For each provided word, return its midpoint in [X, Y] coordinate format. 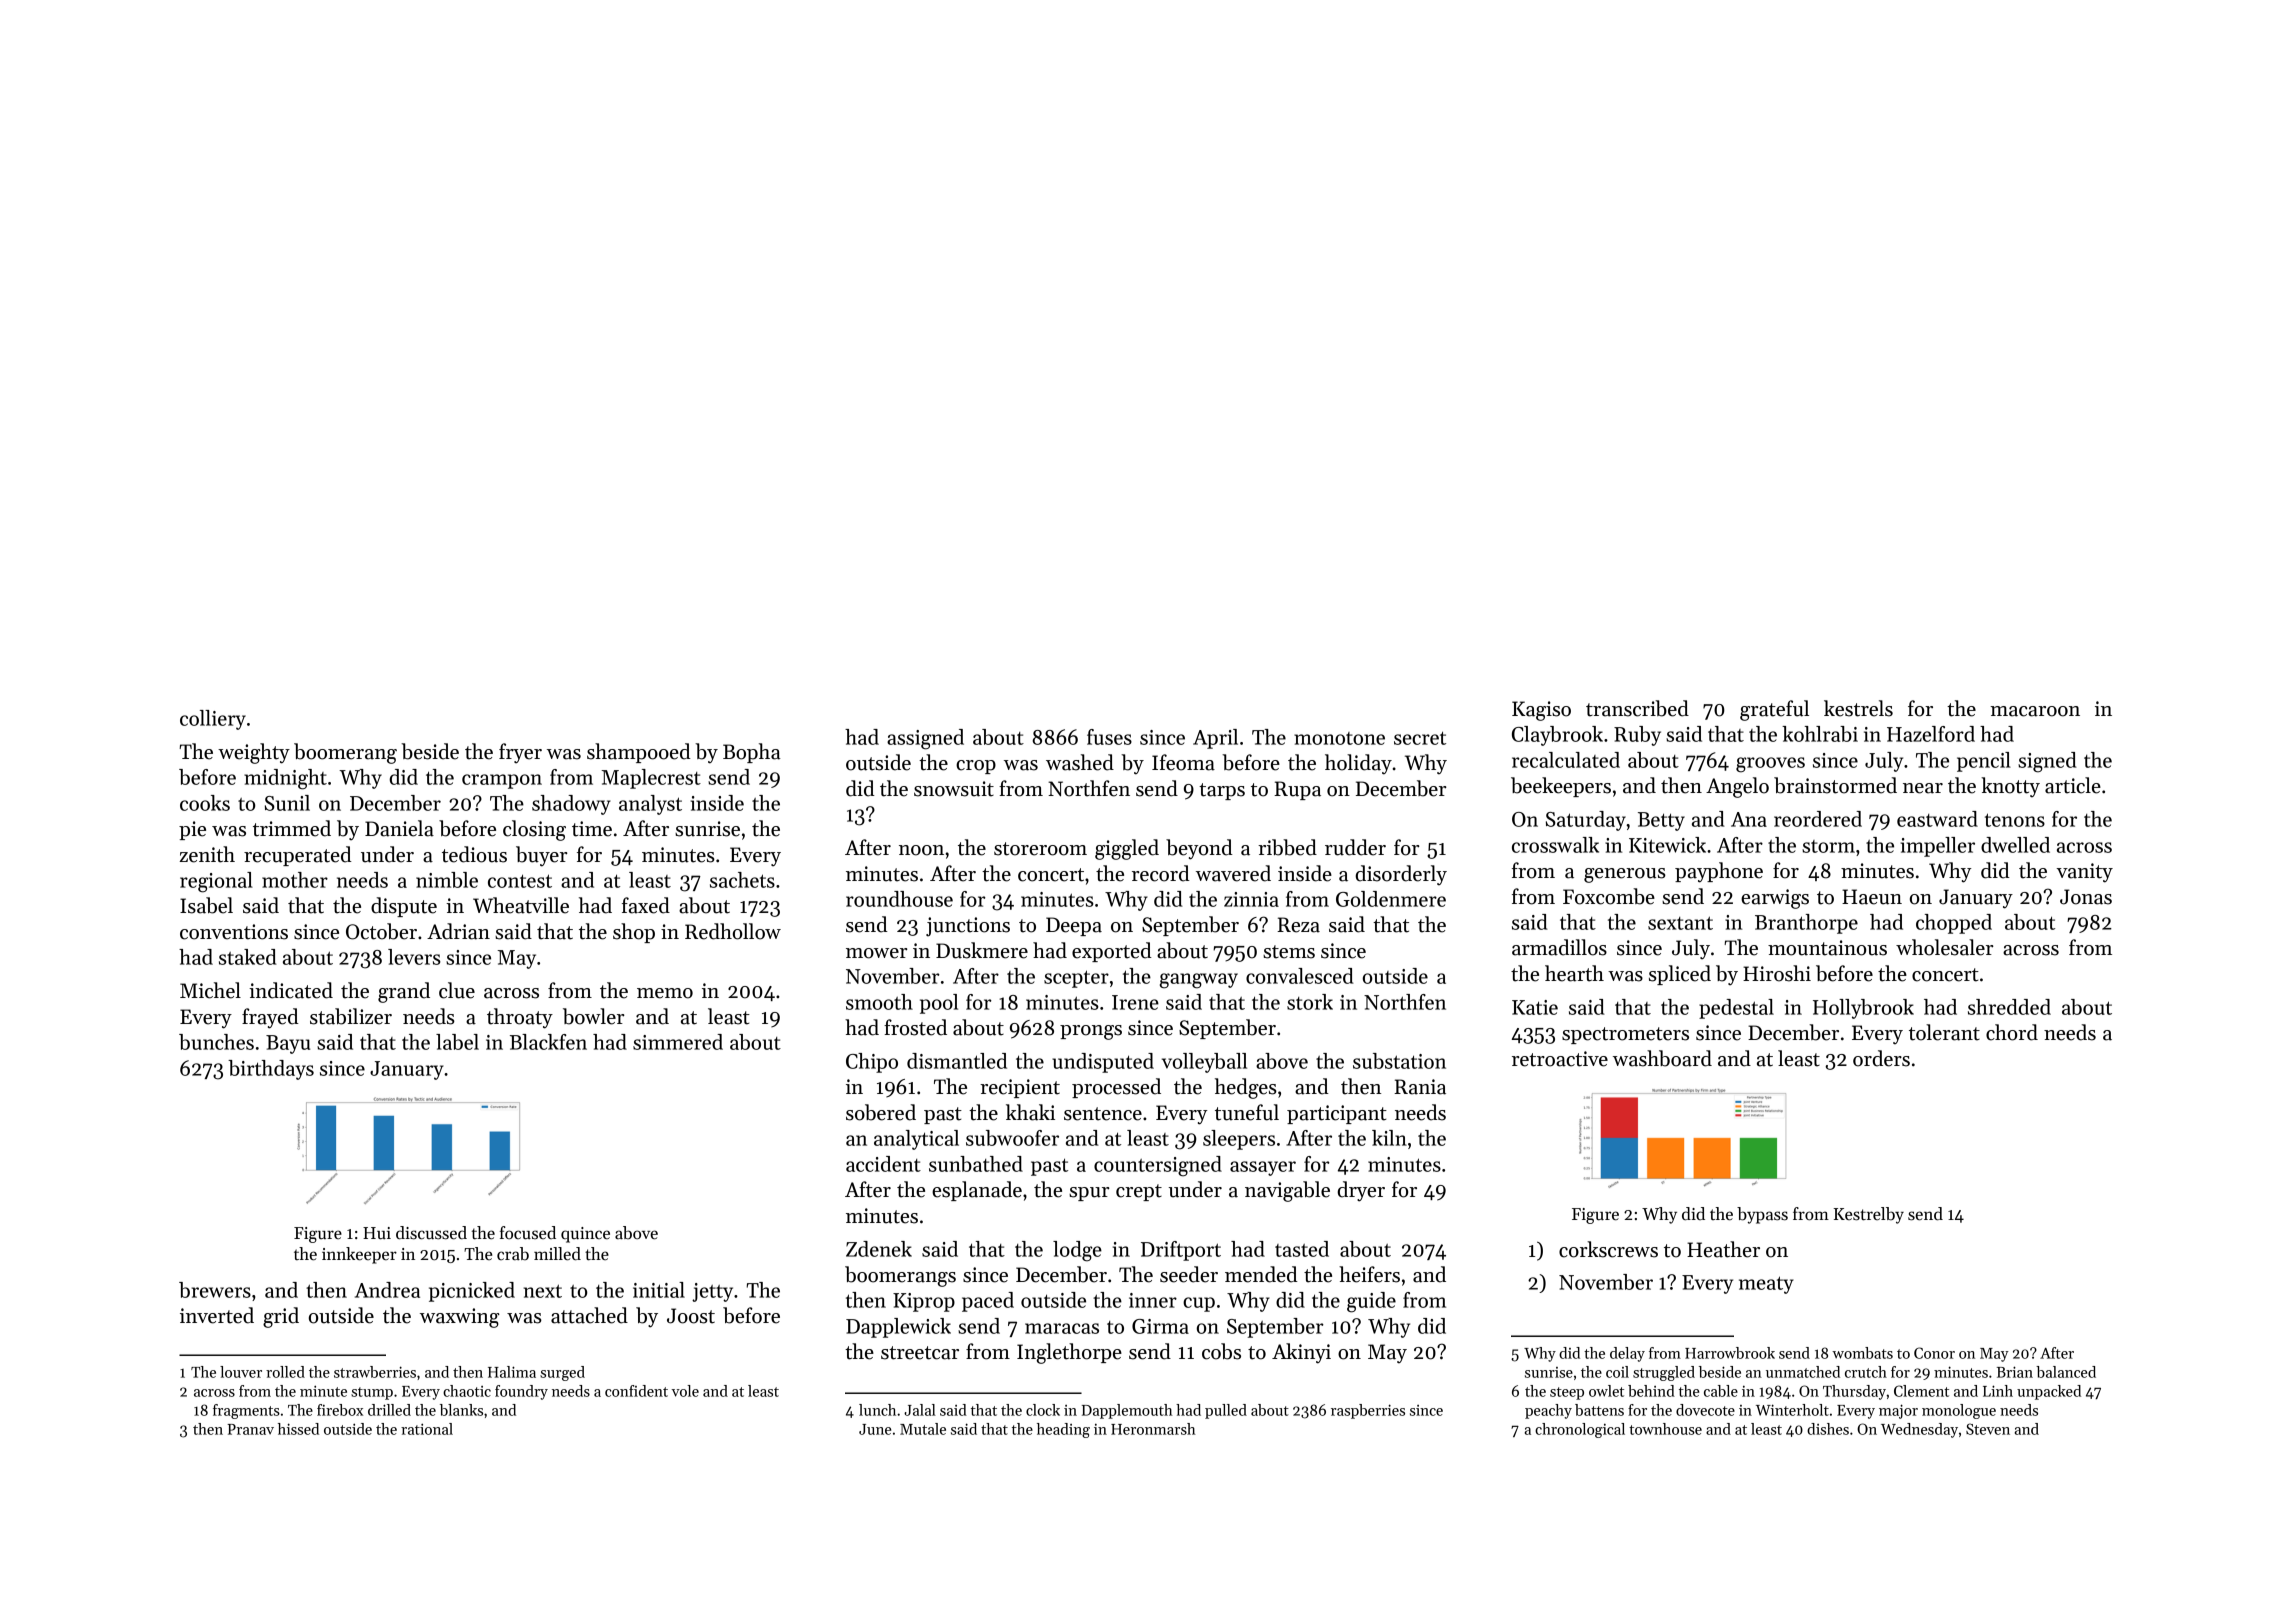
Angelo [1737, 787]
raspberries [1368, 1411]
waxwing [460, 1318]
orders [1881, 1058]
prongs [1091, 1032]
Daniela [399, 828]
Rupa [1297, 790]
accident [883, 1164]
